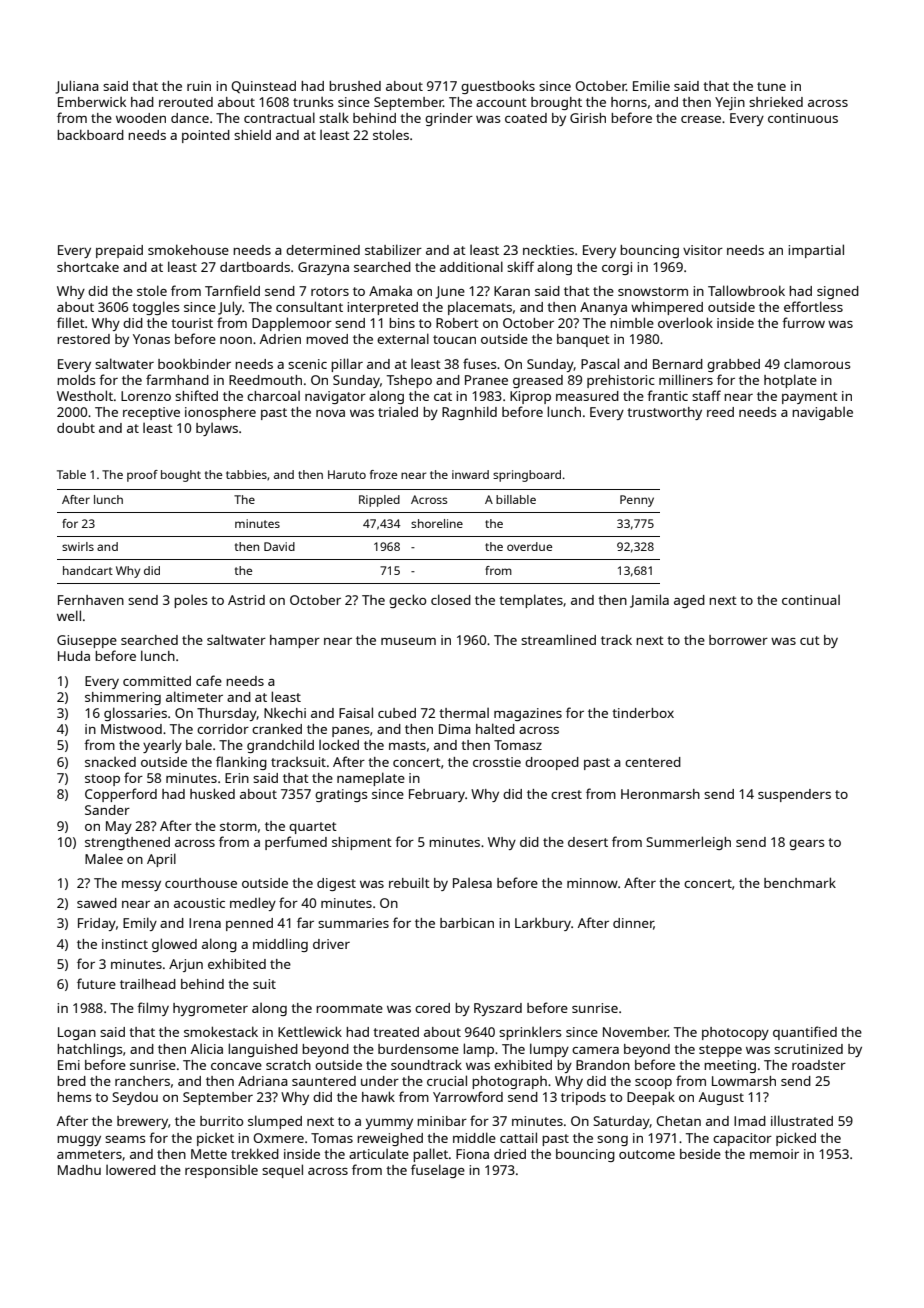 The width and height of the screenshot is (924, 1308). Describe the element at coordinates (794, 795) in the screenshot. I see `suspenders` at that location.
